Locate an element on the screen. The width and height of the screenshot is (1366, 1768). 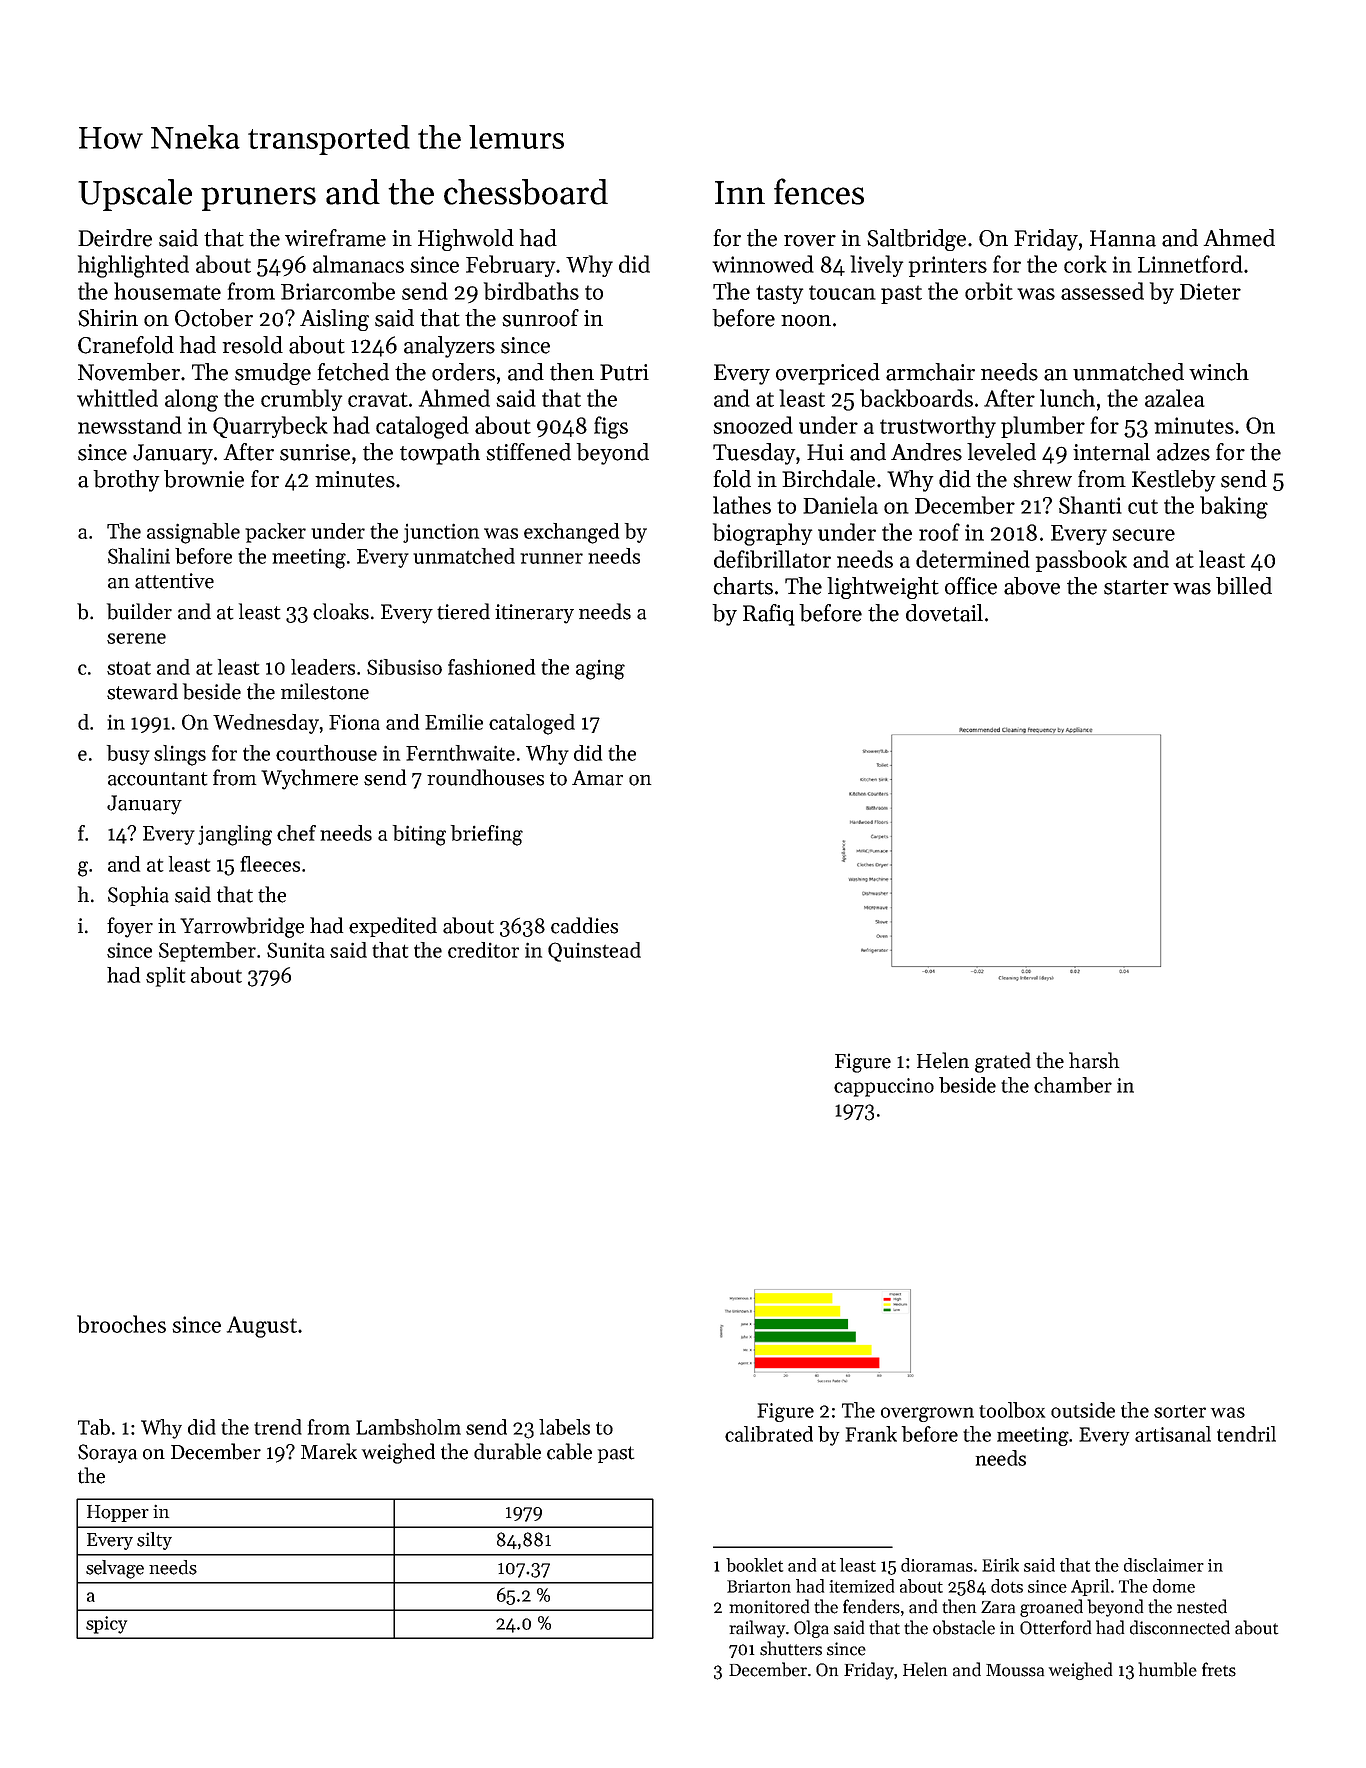
Briarcombe is located at coordinates (338, 291).
